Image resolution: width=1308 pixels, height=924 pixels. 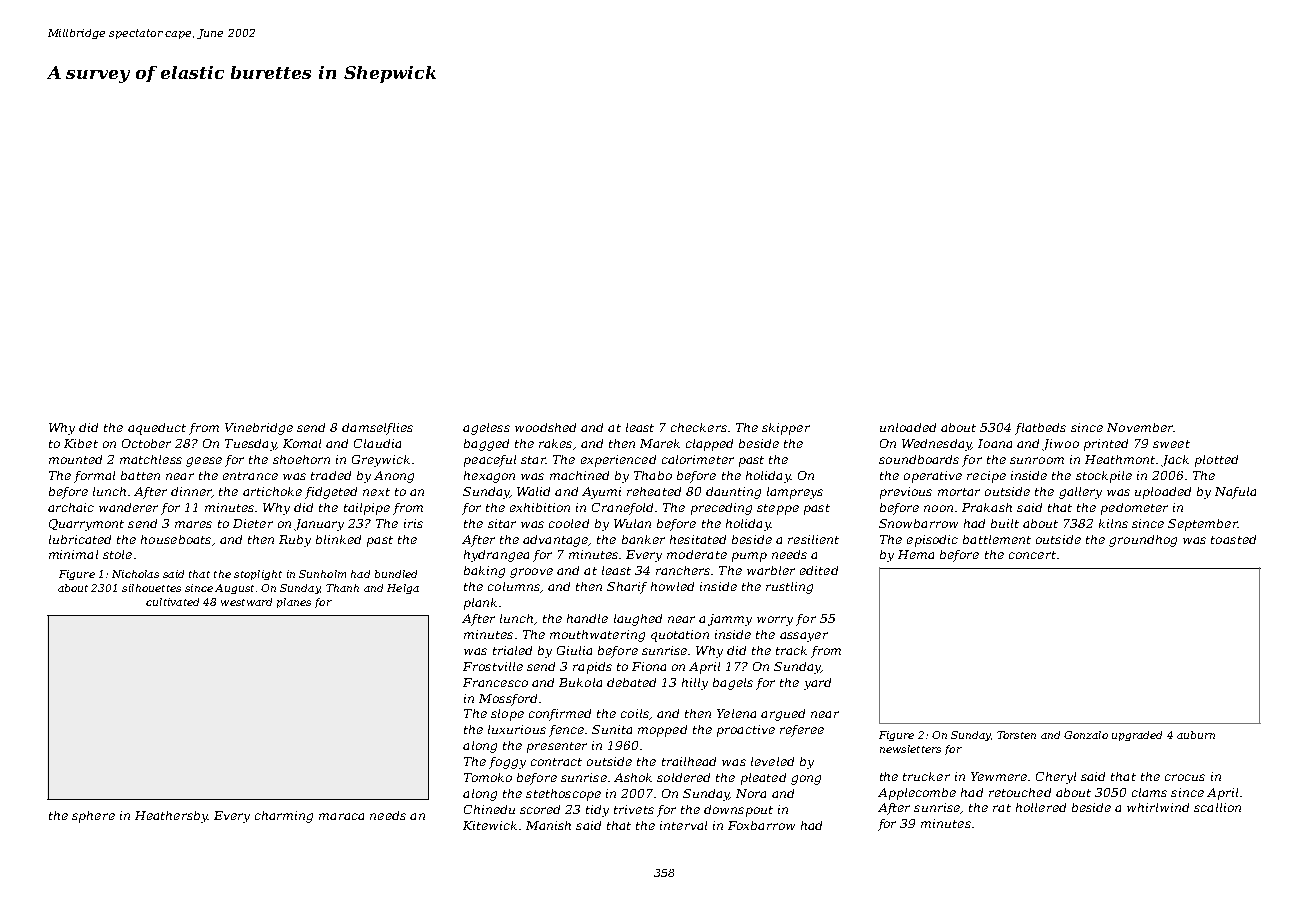 What do you see at coordinates (1032, 555) in the screenshot?
I see `concert` at bounding box center [1032, 555].
